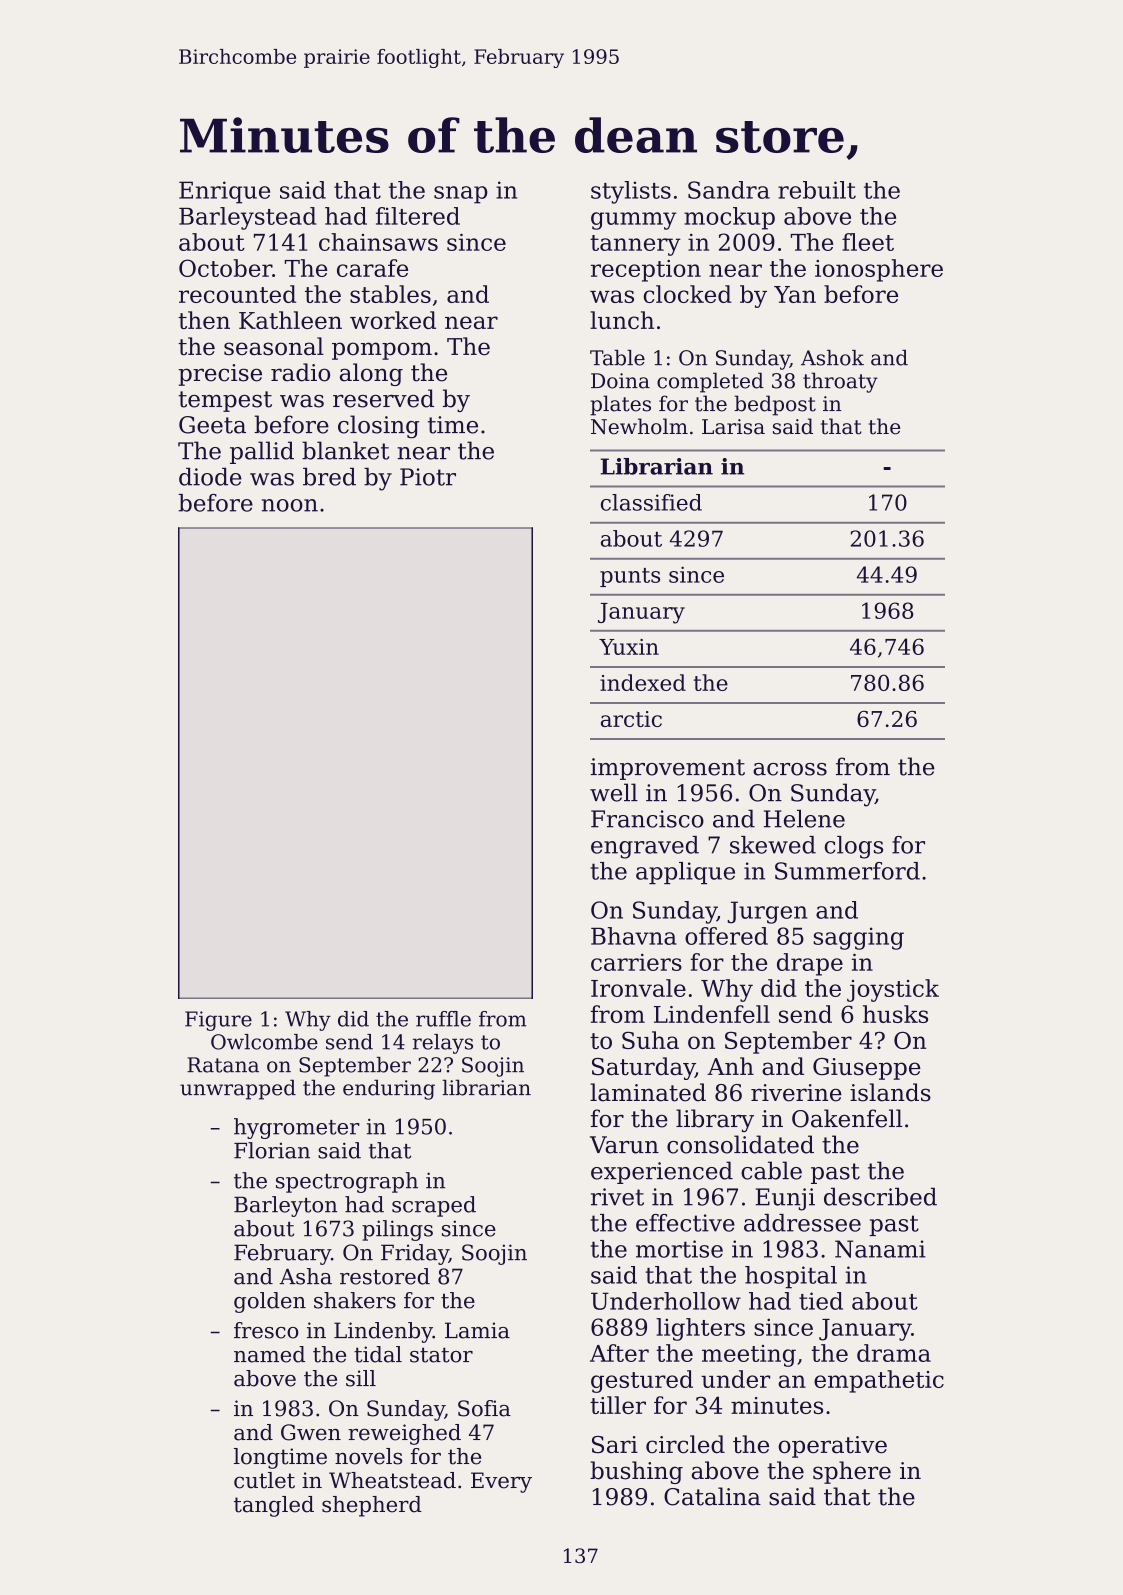 The width and height of the screenshot is (1123, 1595). What do you see at coordinates (636, 1472) in the screenshot?
I see `bushing` at bounding box center [636, 1472].
